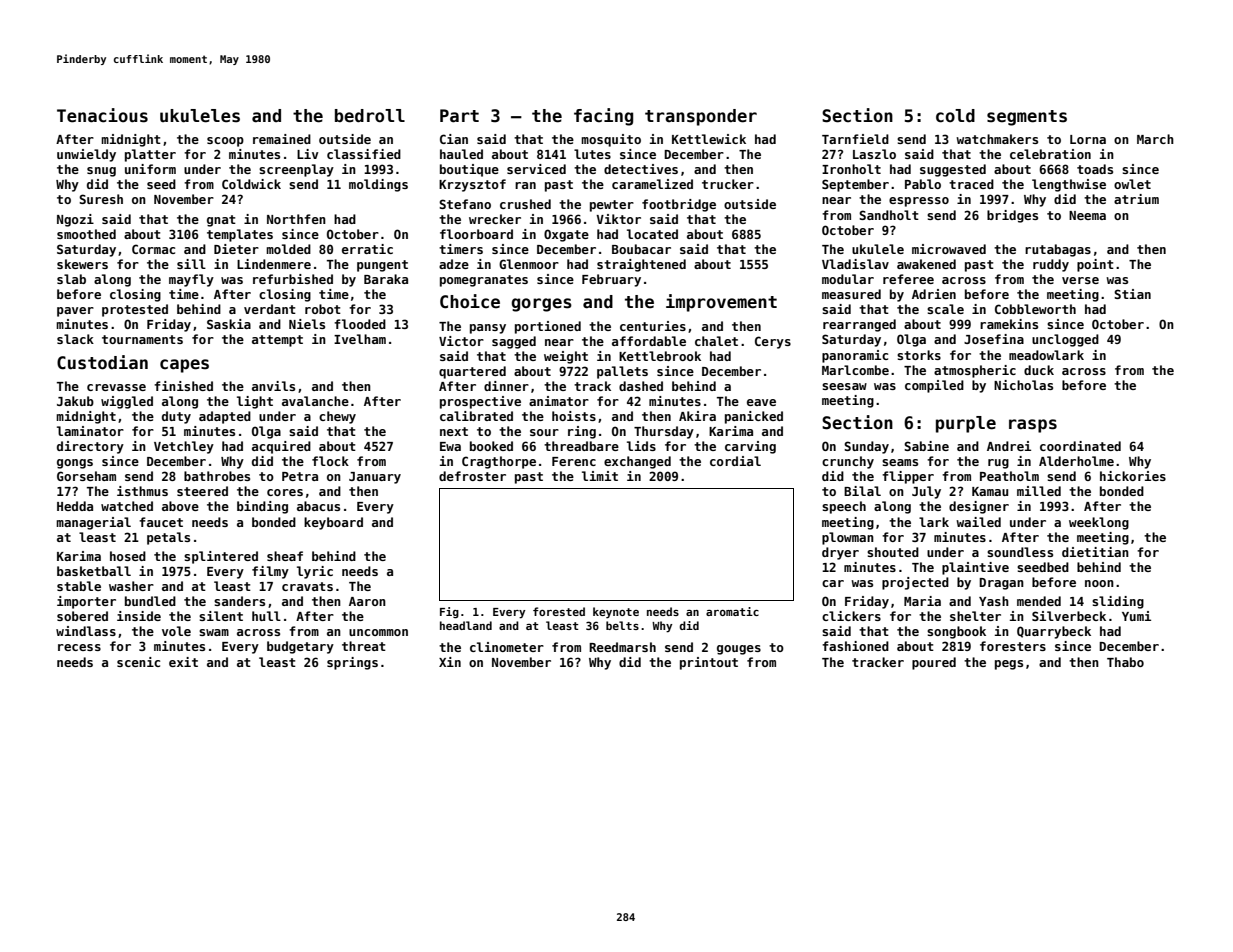 The height and width of the image is (952, 1233). I want to click on Tenacious, so click(102, 115).
